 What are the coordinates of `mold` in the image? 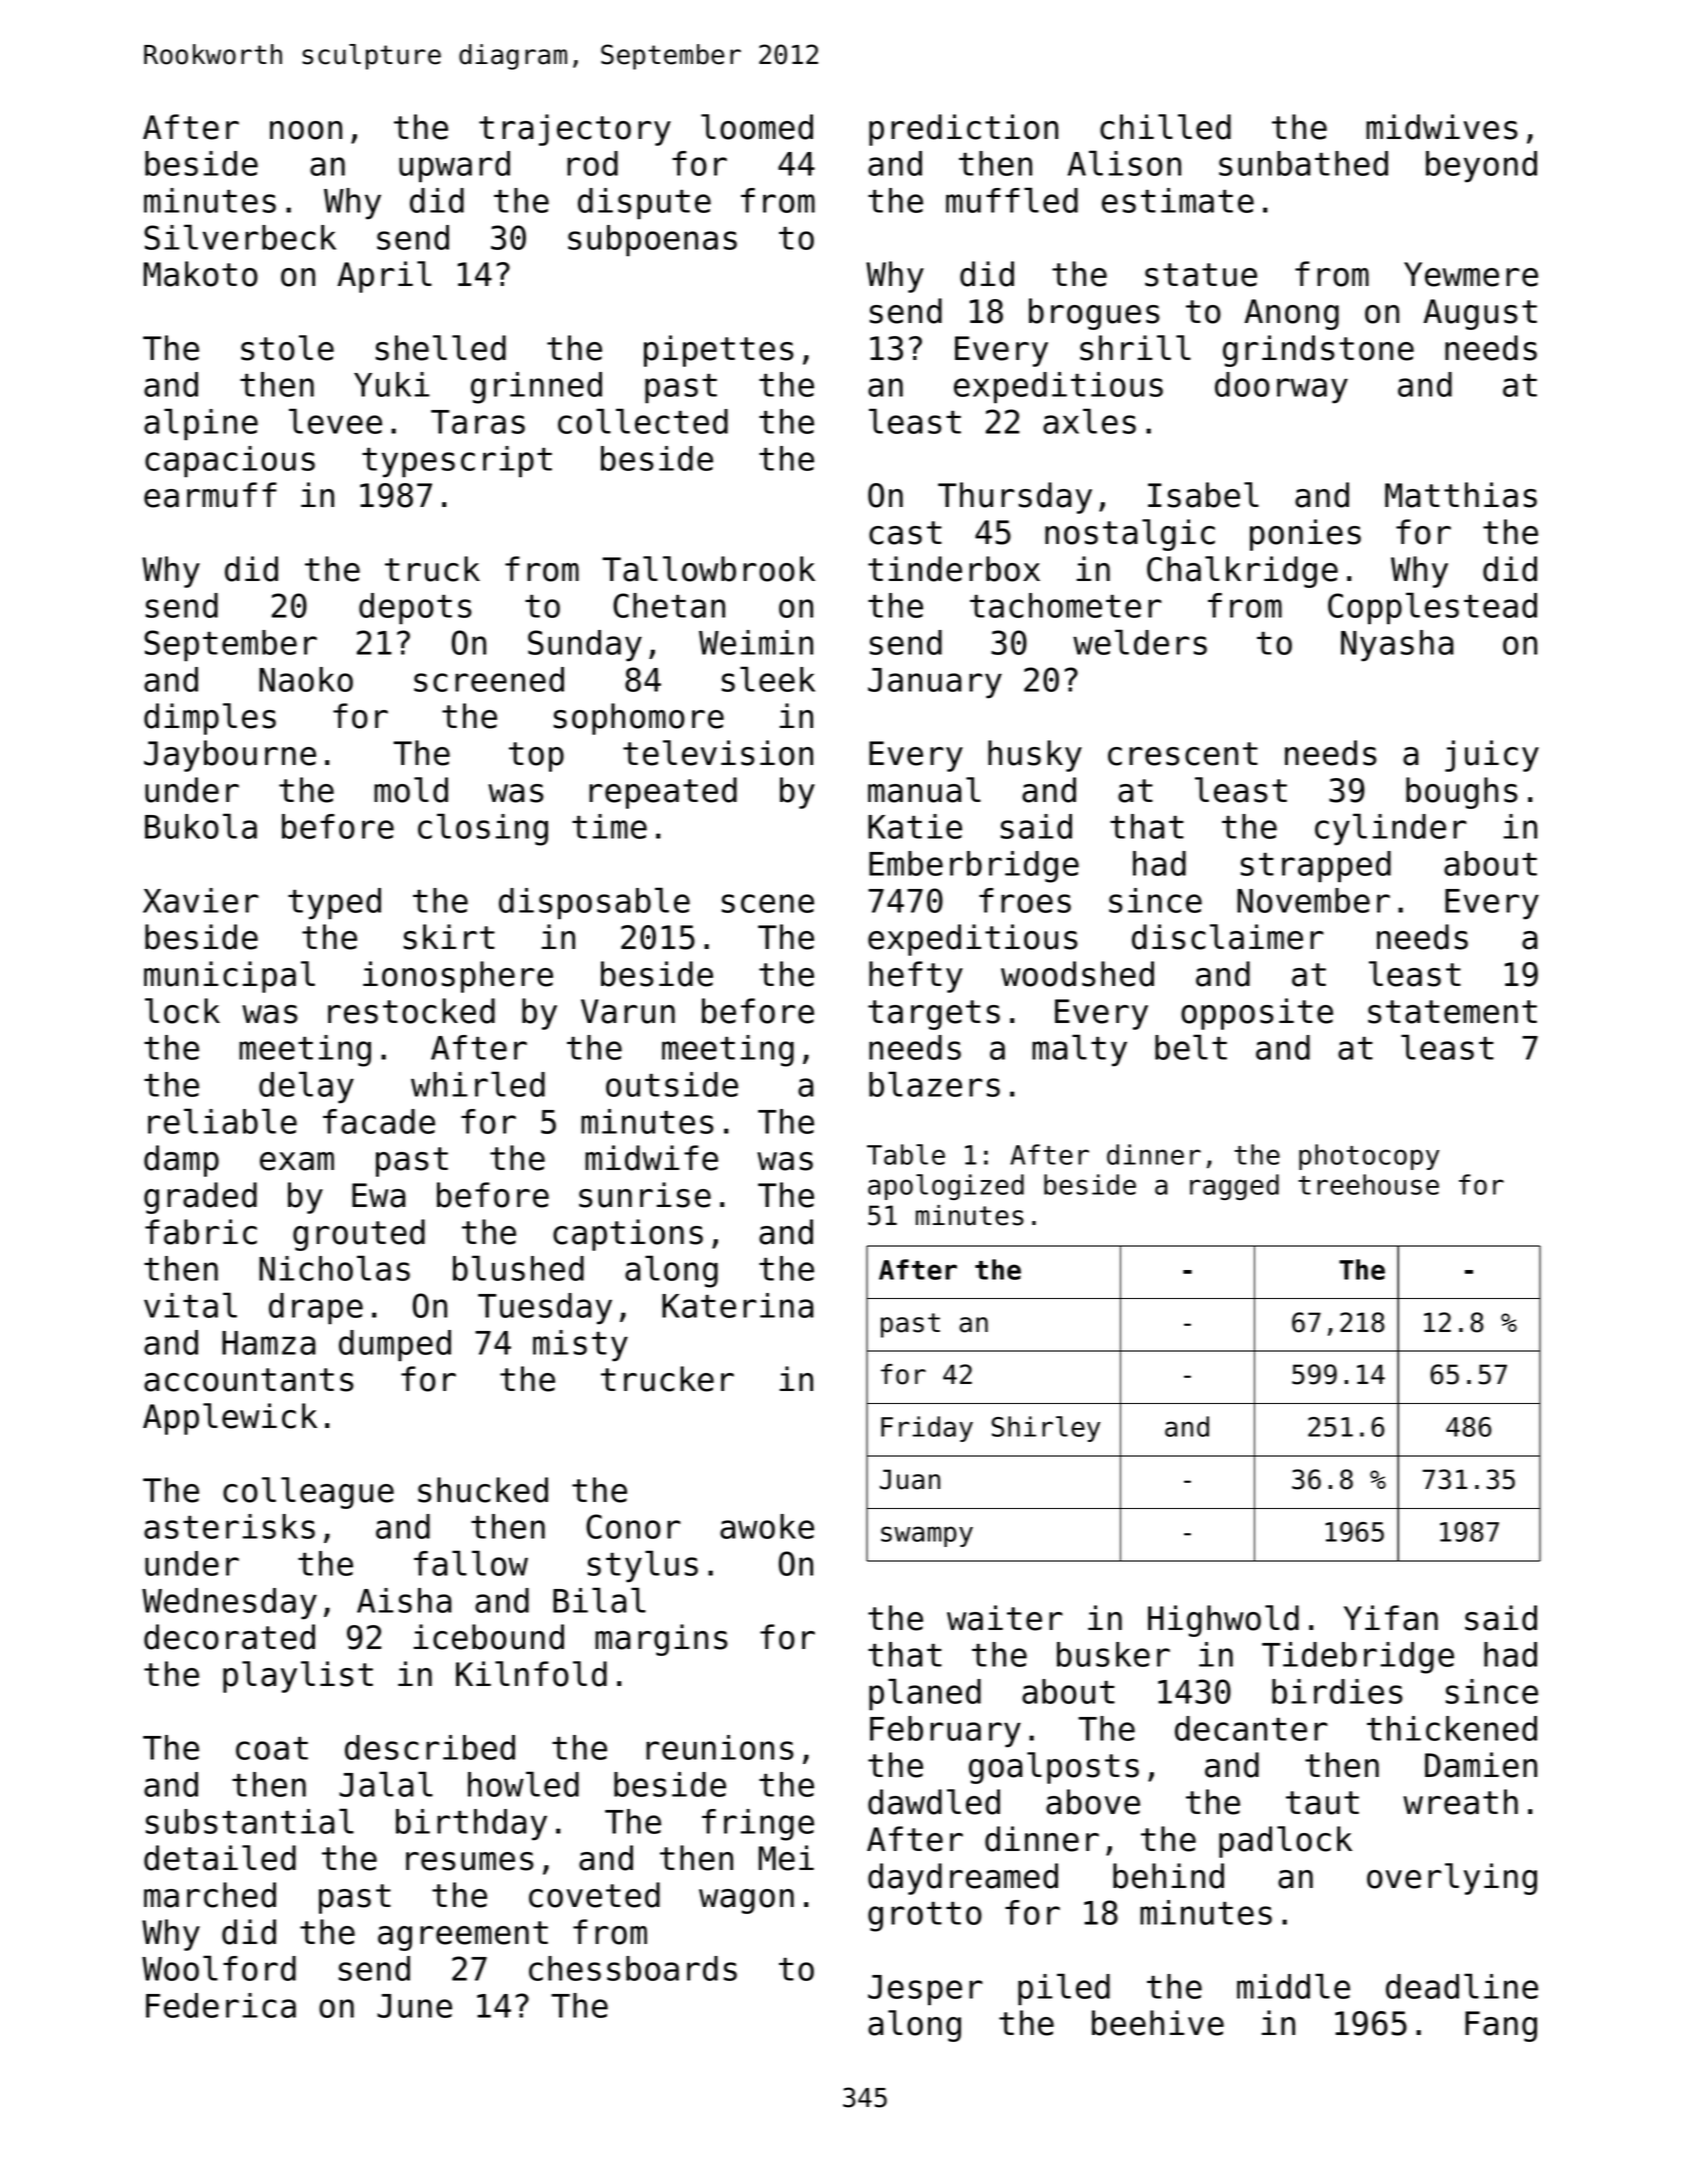 It's located at (411, 790).
